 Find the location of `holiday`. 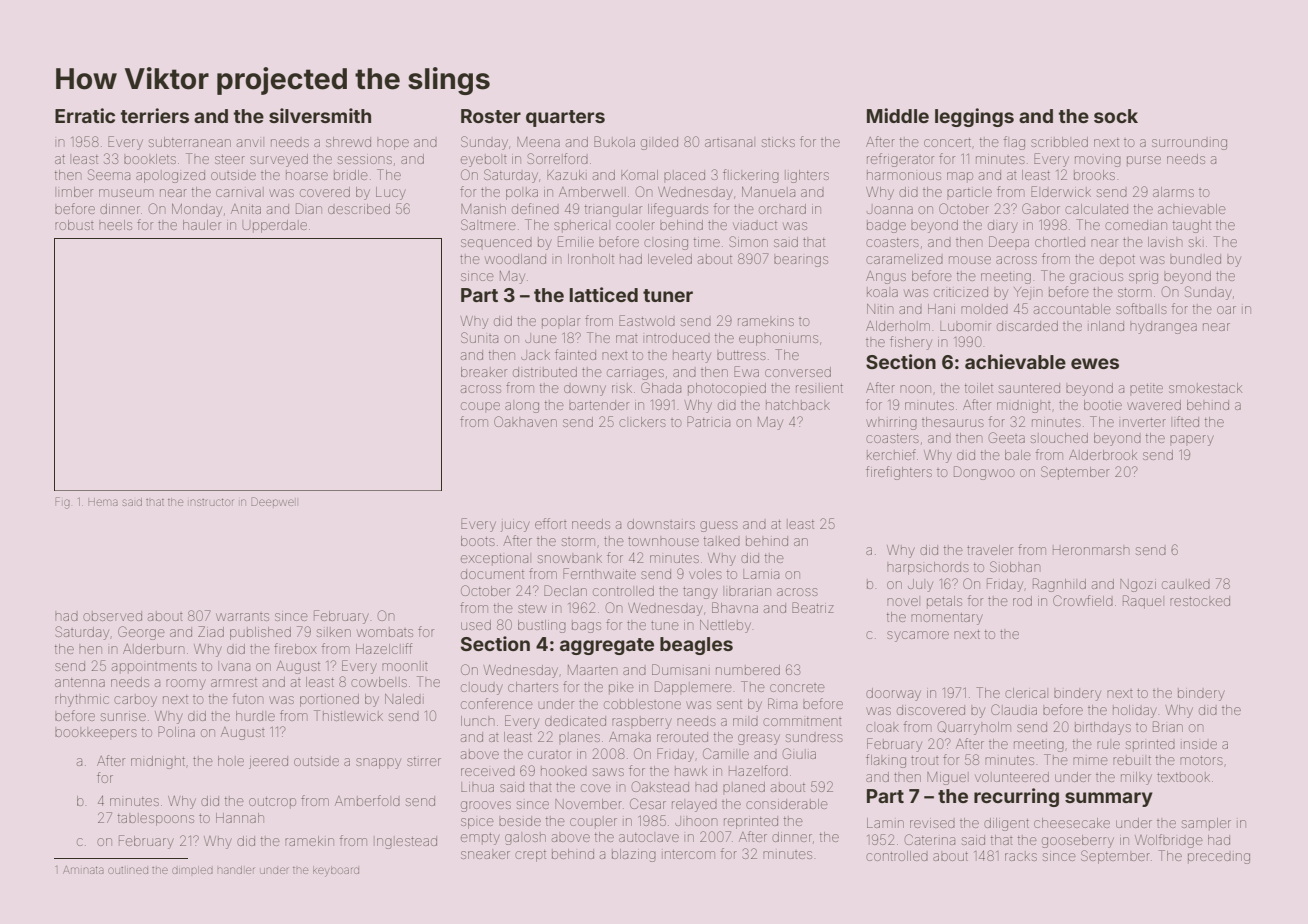

holiday is located at coordinates (1135, 711).
